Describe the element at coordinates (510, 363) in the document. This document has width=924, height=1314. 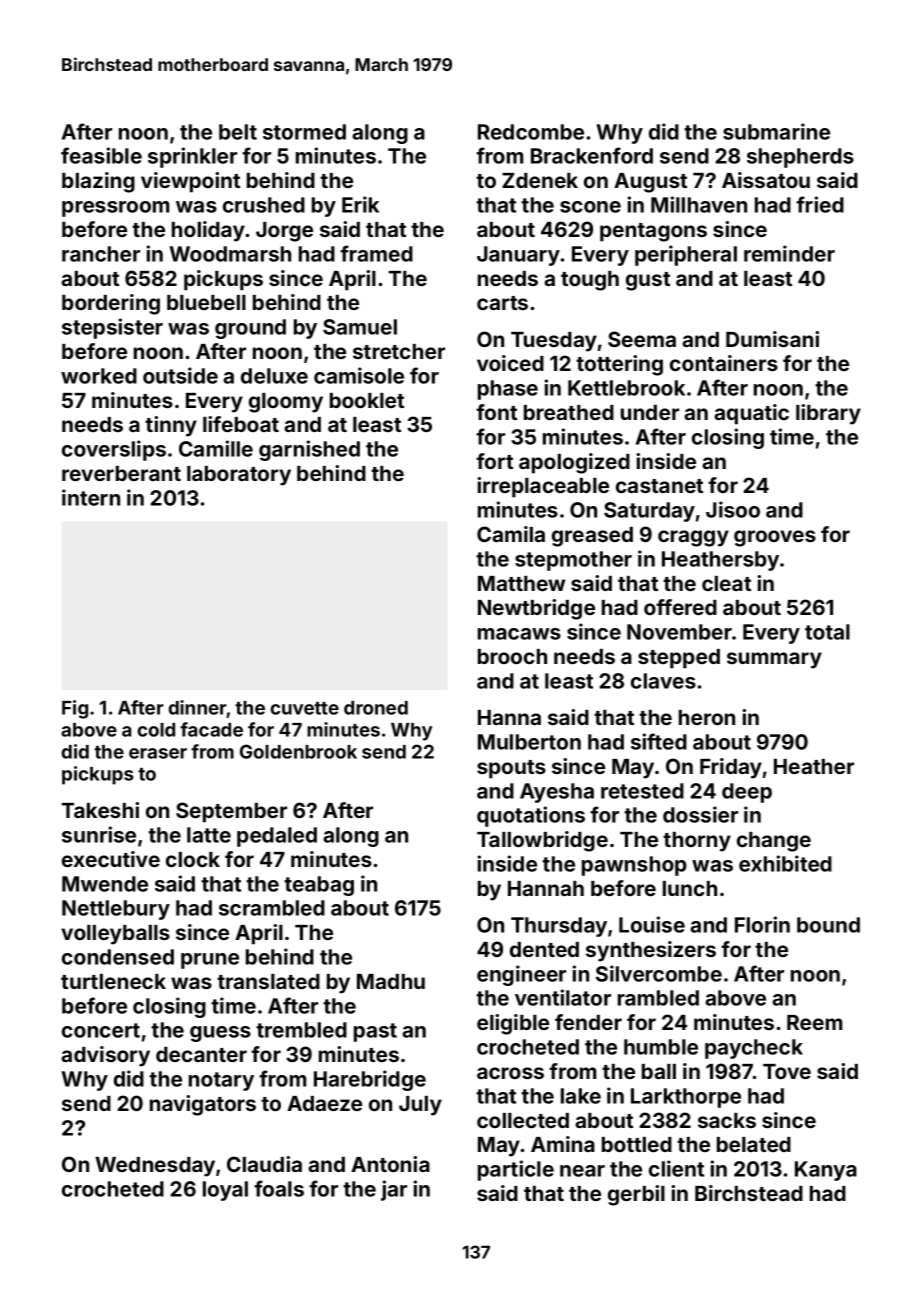
I see `voiced` at that location.
